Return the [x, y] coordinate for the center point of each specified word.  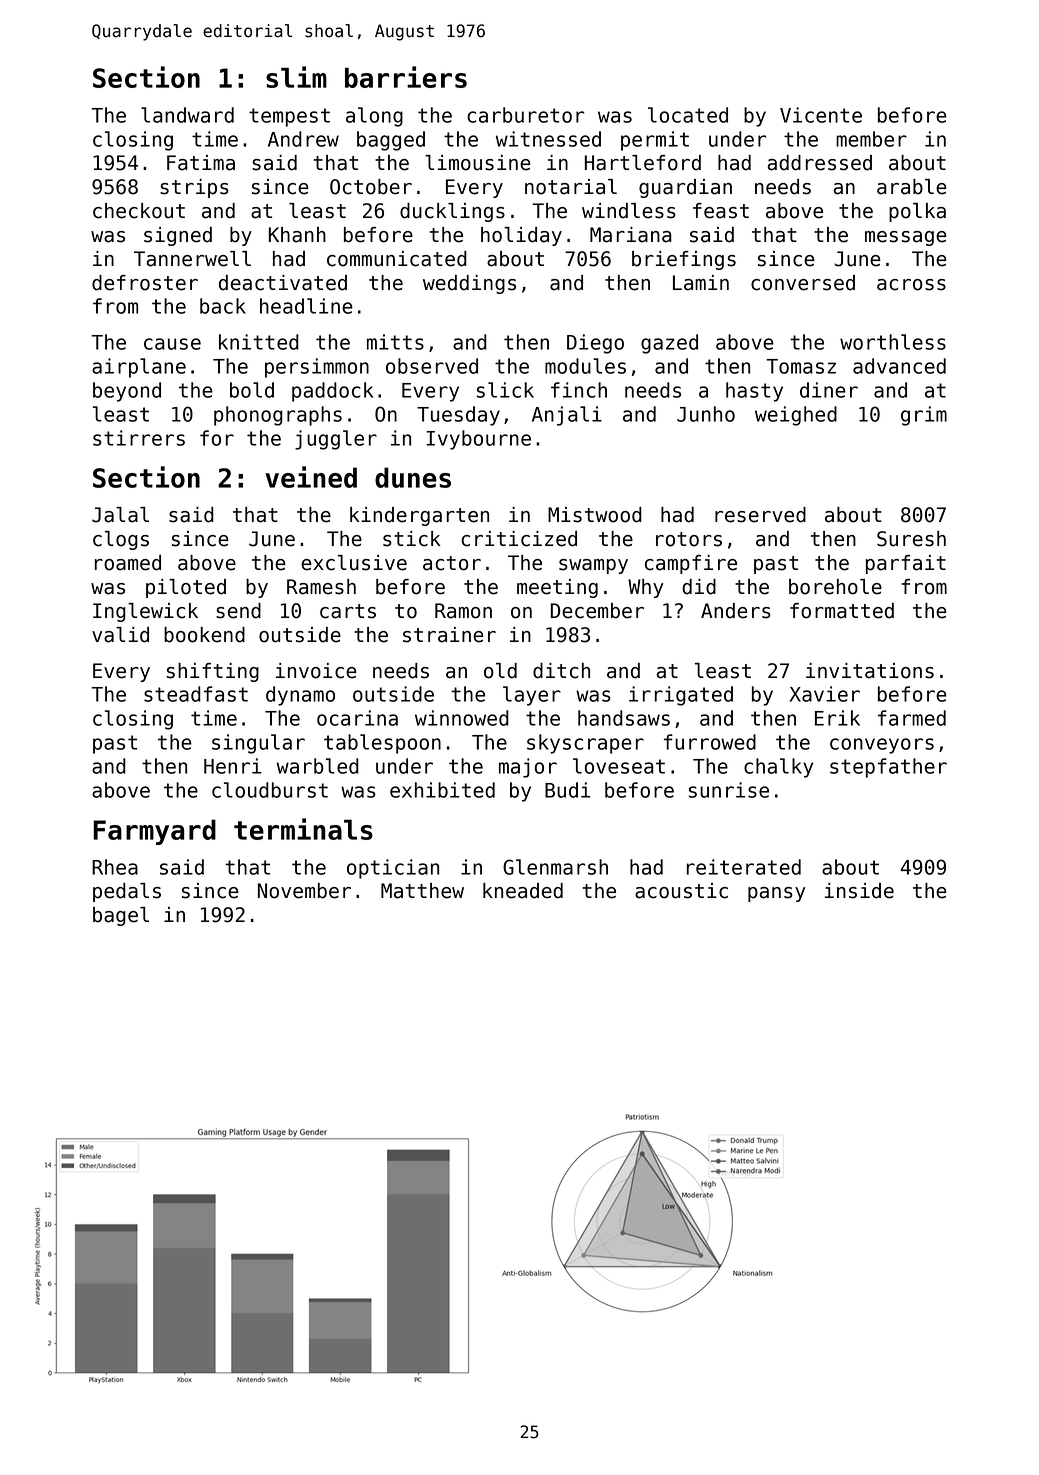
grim [924, 416]
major [528, 768]
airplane [139, 368]
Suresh [911, 539]
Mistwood [595, 515]
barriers [406, 77]
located [688, 115]
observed [432, 366]
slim [296, 77]
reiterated [744, 867]
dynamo [300, 696]
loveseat [619, 766]
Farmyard [154, 832]
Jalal [120, 515]
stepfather [888, 768]
